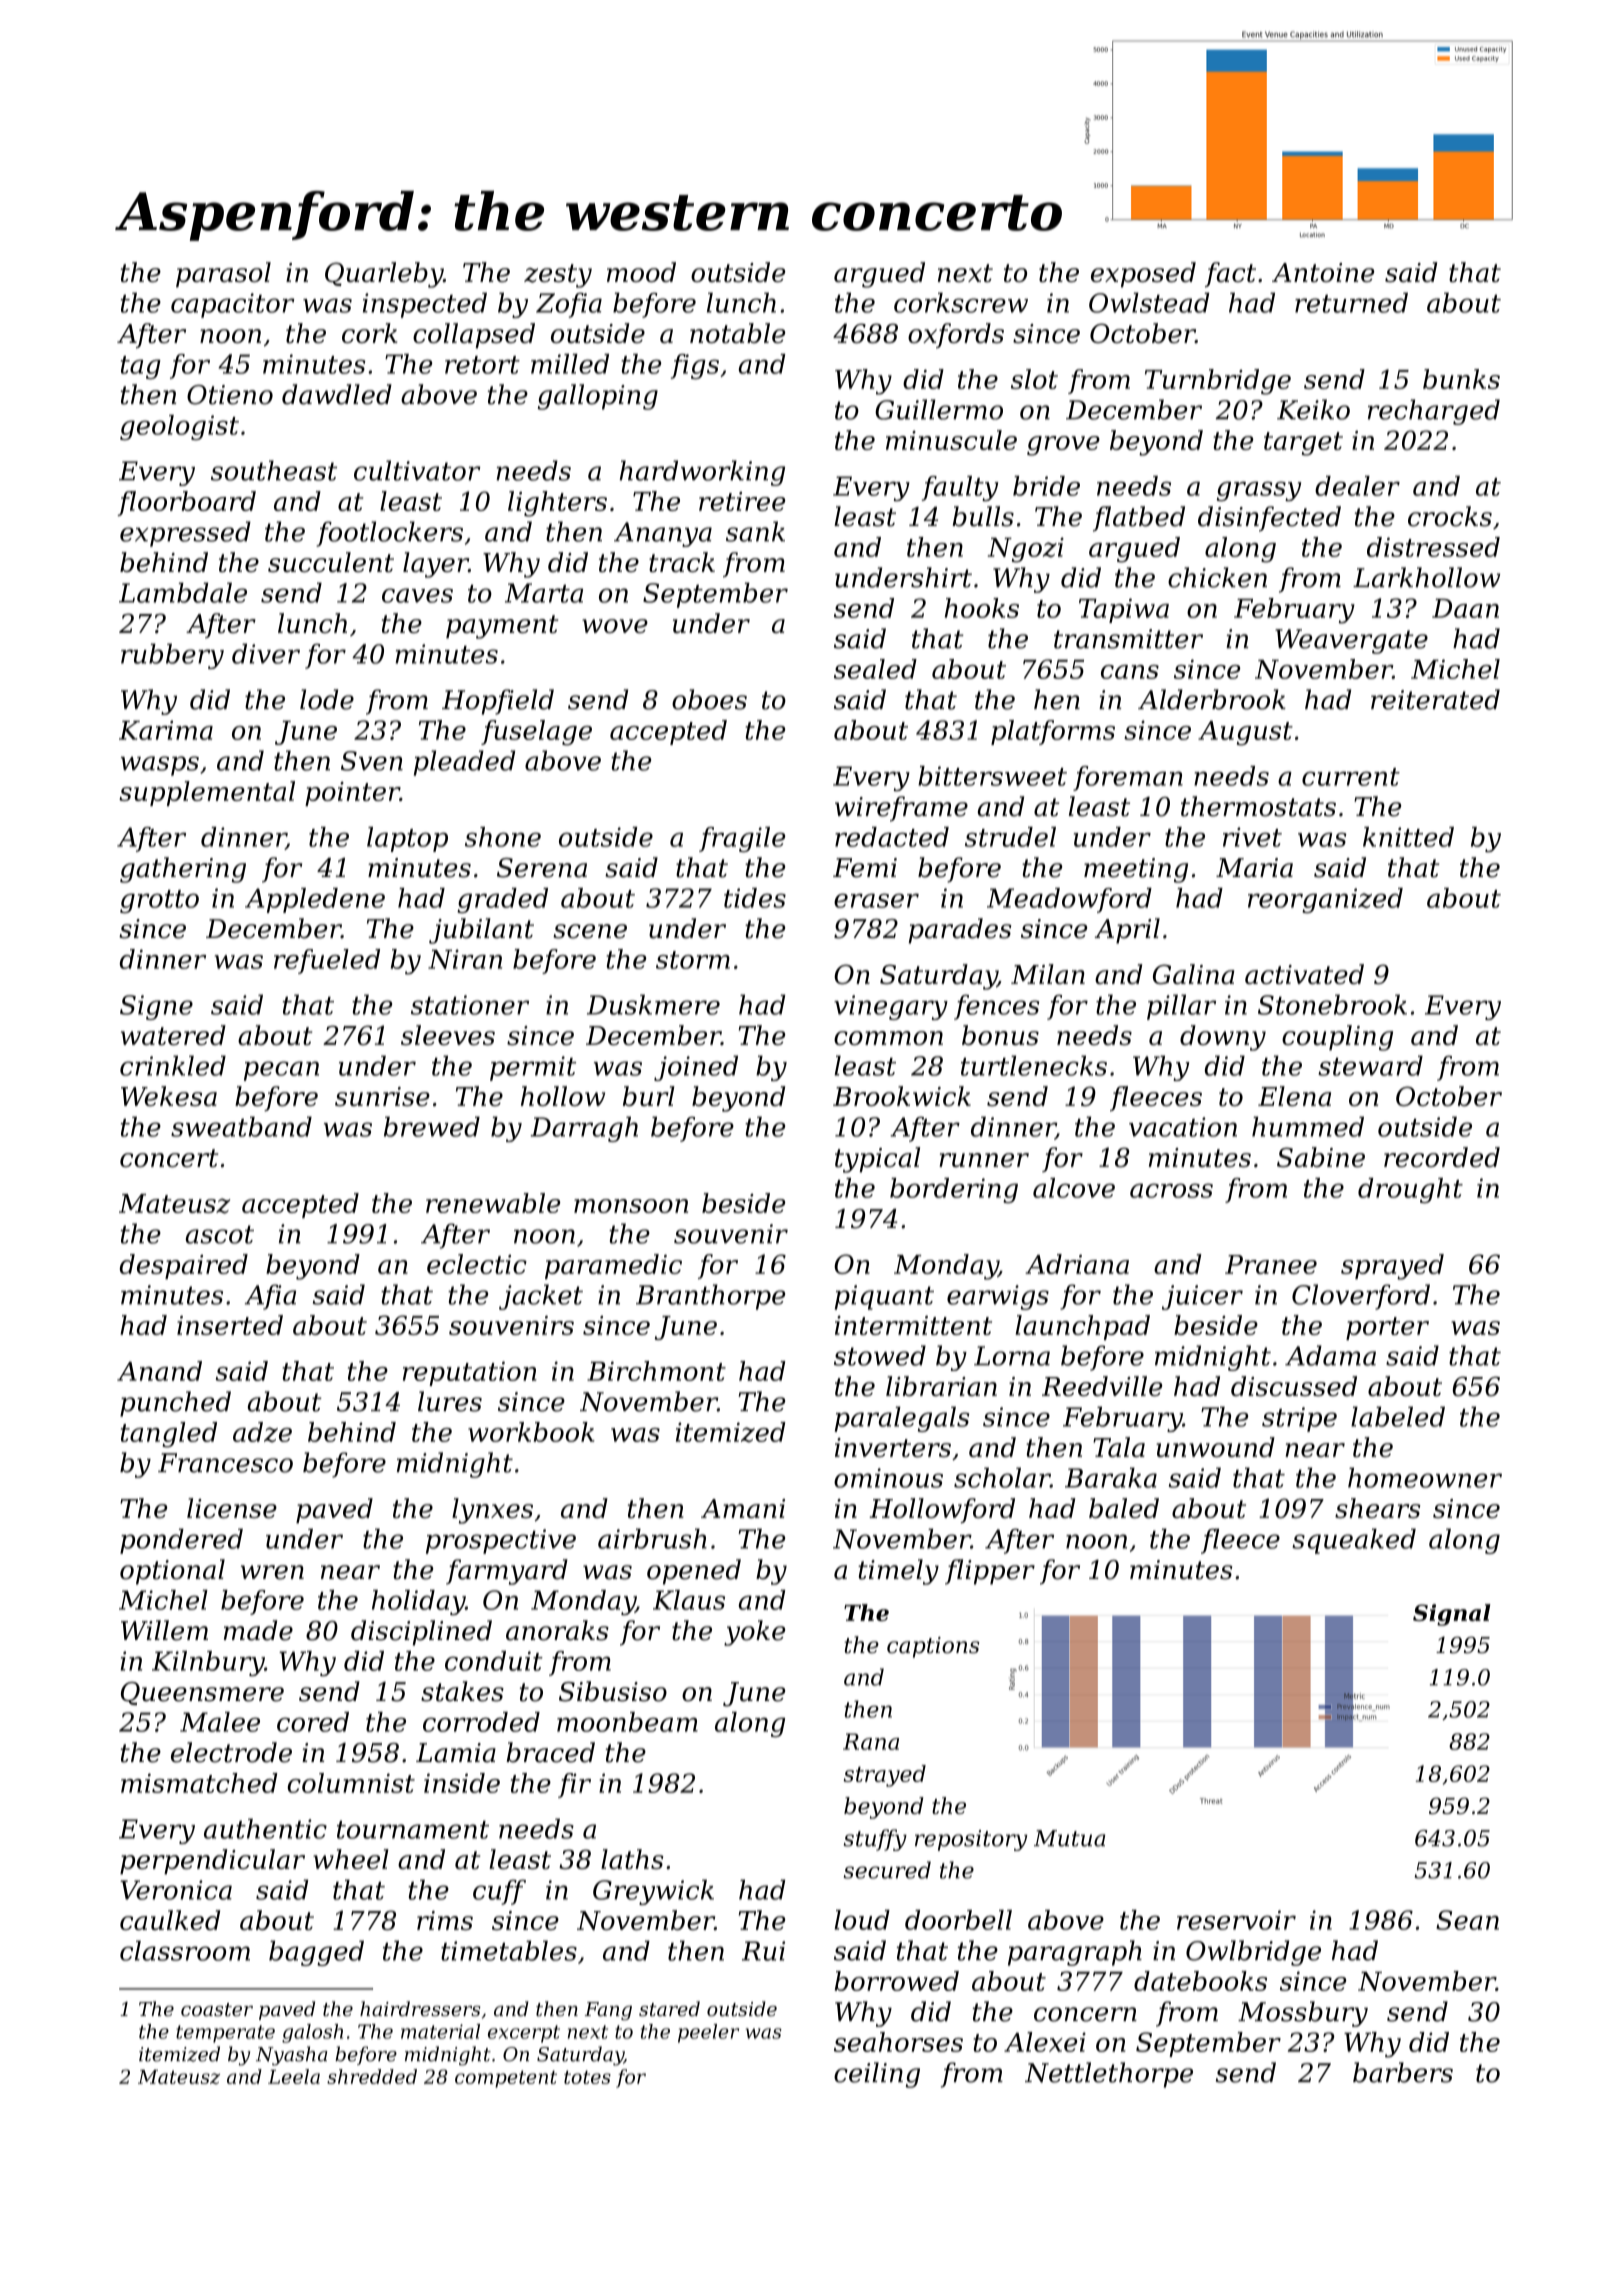  Describe the element at coordinates (498, 702) in the page. I see `Hopfield` at that location.
